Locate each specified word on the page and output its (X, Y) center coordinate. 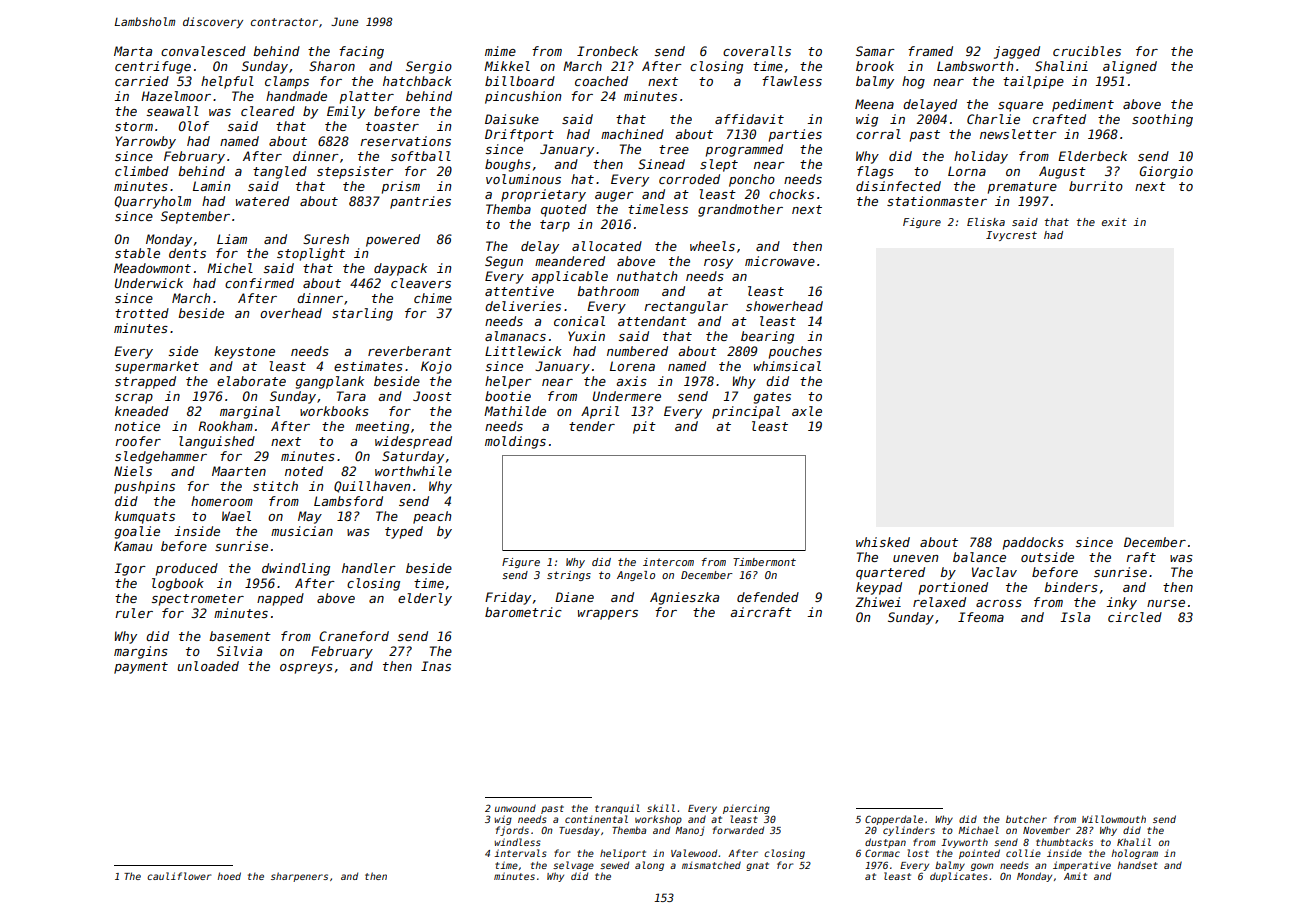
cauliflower (179, 876)
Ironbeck (607, 51)
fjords (512, 831)
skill (661, 808)
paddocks (1033, 543)
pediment (1083, 105)
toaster (392, 126)
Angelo (636, 576)
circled (1135, 617)
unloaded (208, 666)
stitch (275, 486)
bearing (767, 337)
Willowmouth (1114, 819)
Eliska (986, 222)
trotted (142, 313)
